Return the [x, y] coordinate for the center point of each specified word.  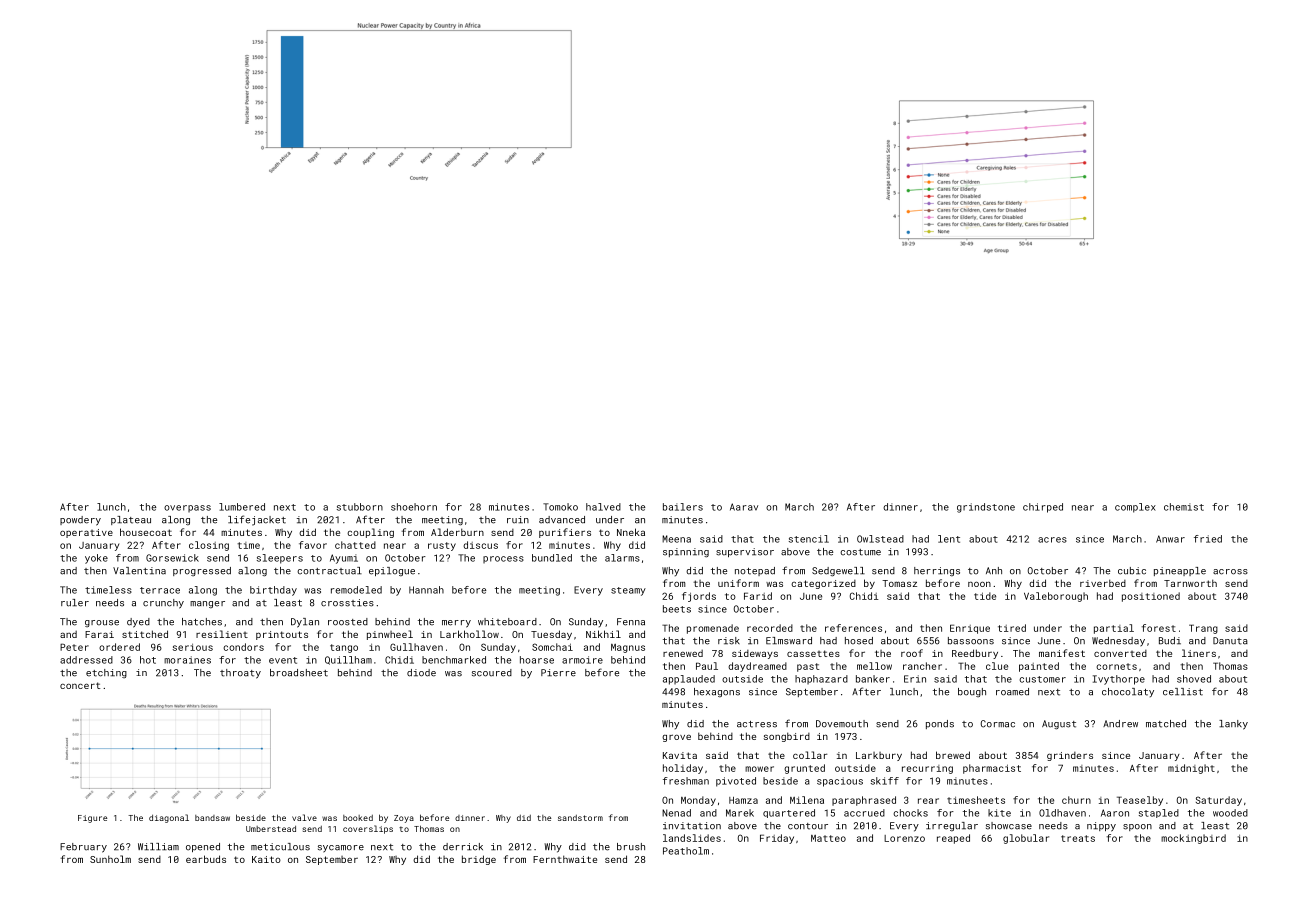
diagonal [169, 818]
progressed [202, 571]
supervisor [745, 552]
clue [997, 666]
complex [1135, 508]
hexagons [717, 693]
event [283, 660]
